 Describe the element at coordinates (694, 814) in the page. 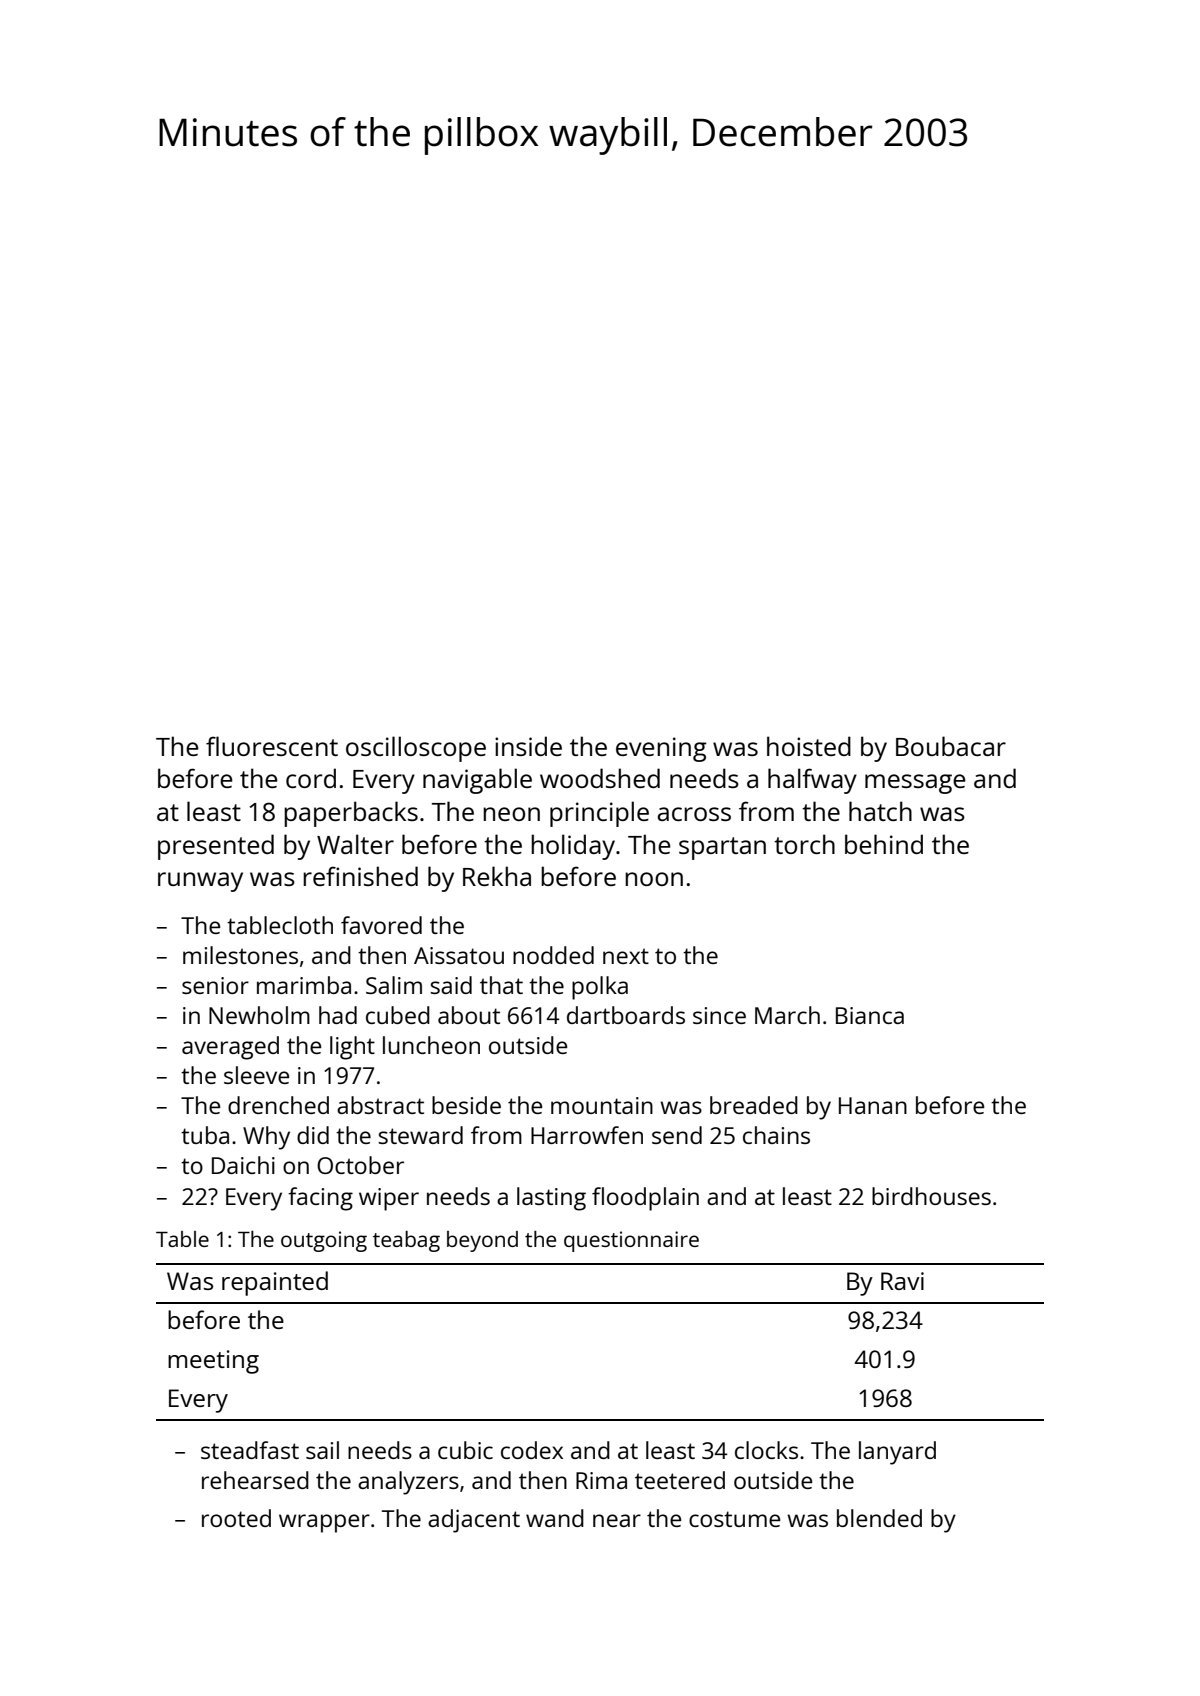

I see `across` at that location.
